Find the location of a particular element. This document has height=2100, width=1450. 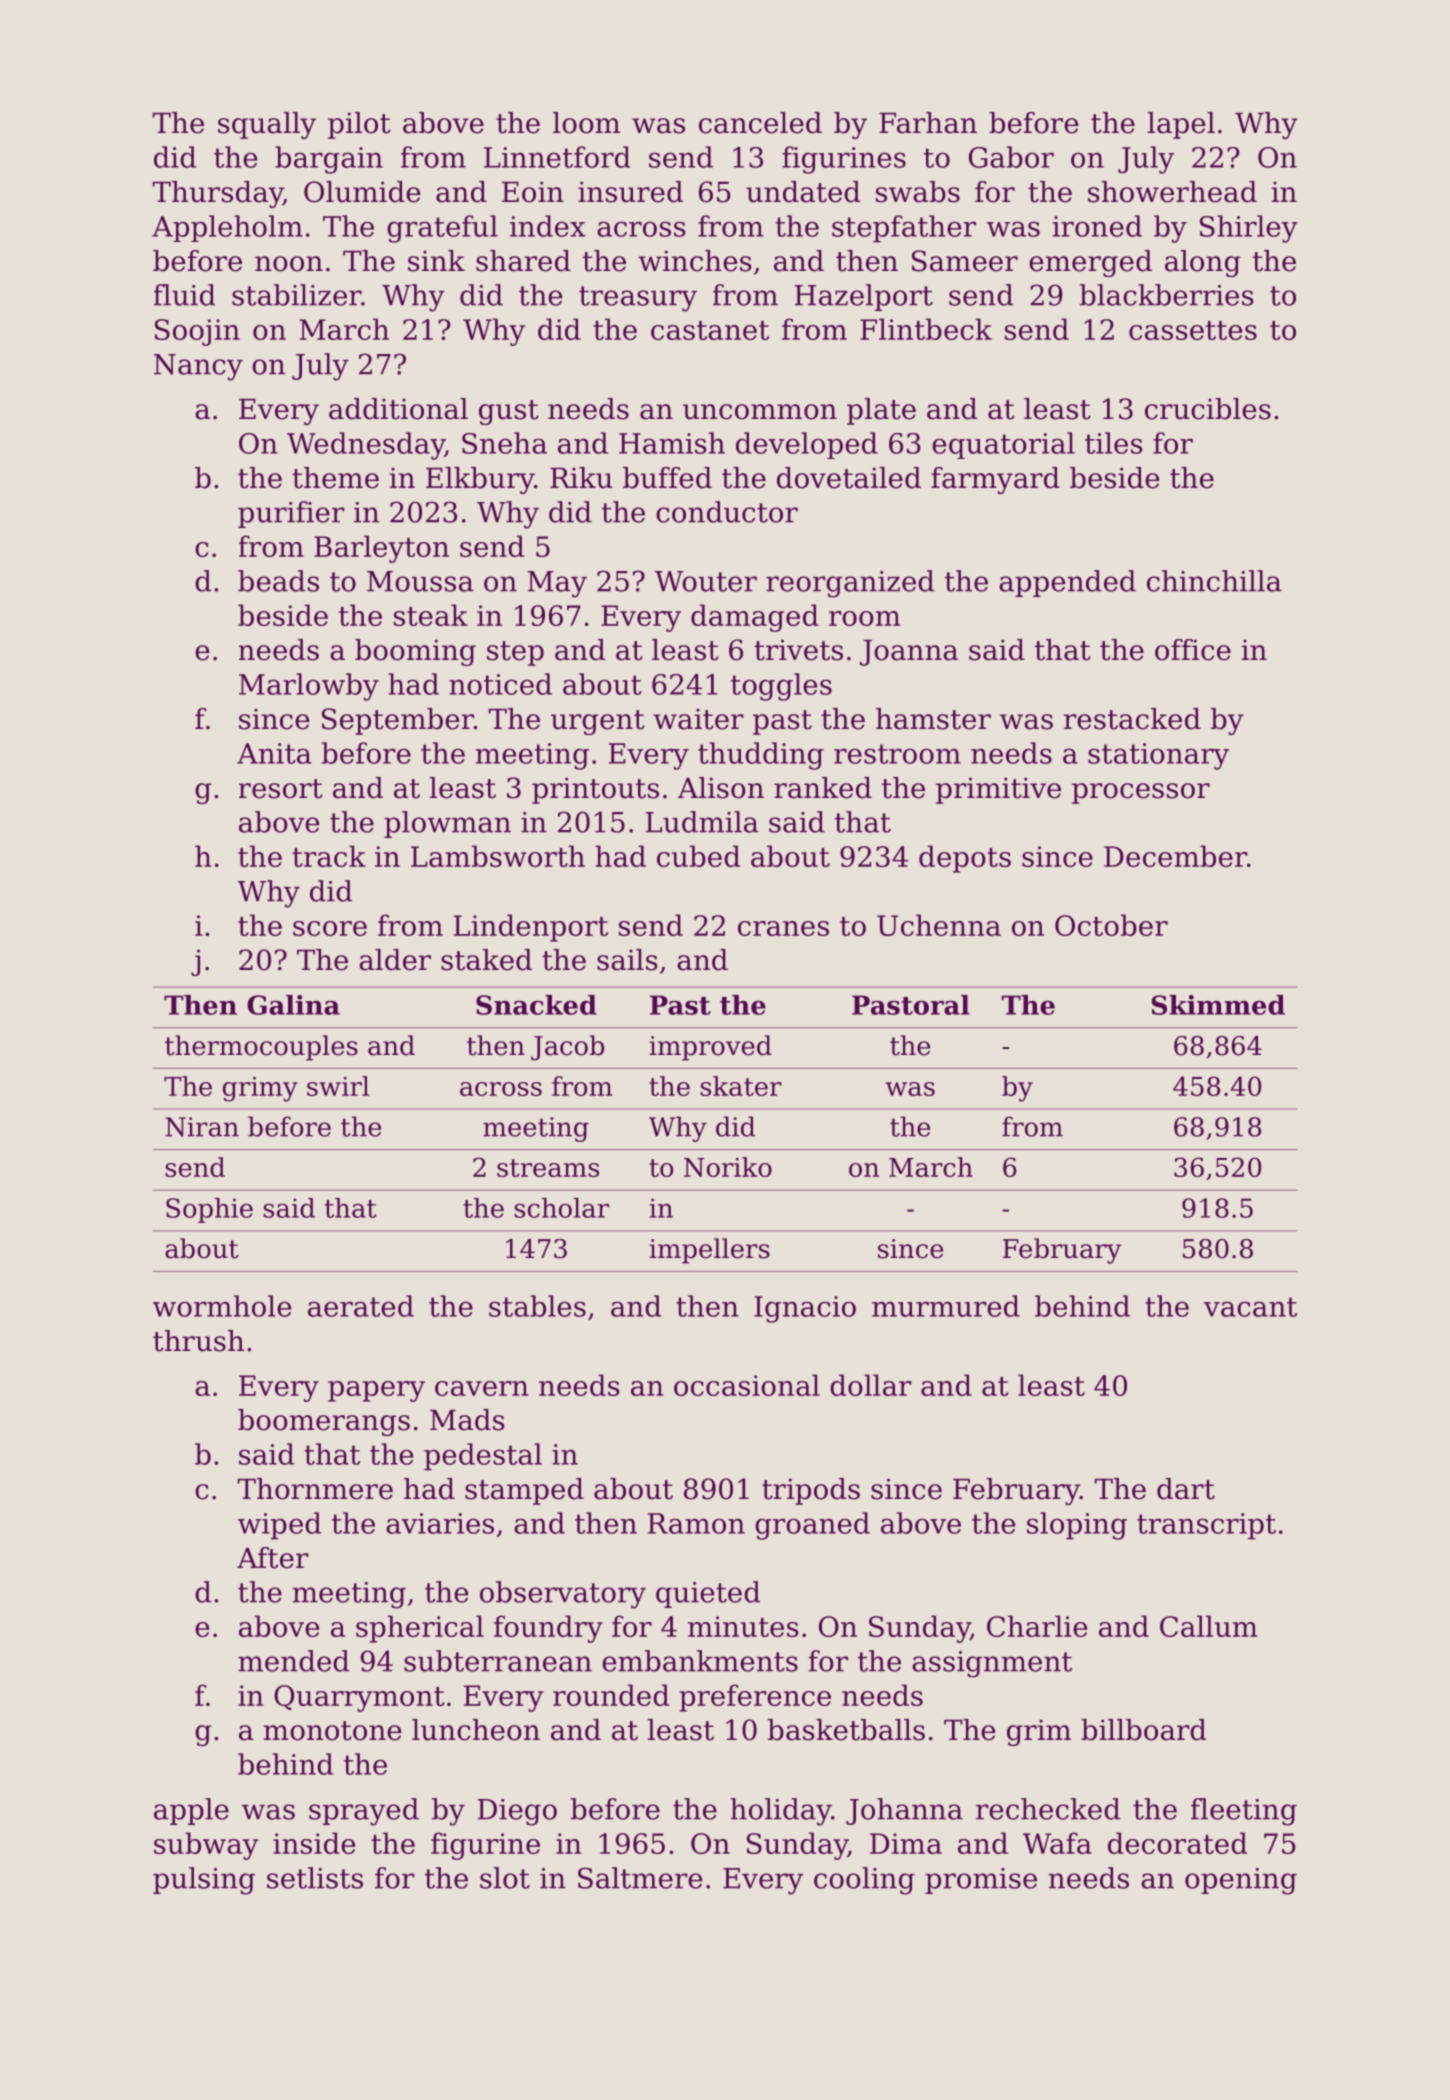

Noriko is located at coordinates (728, 1167).
